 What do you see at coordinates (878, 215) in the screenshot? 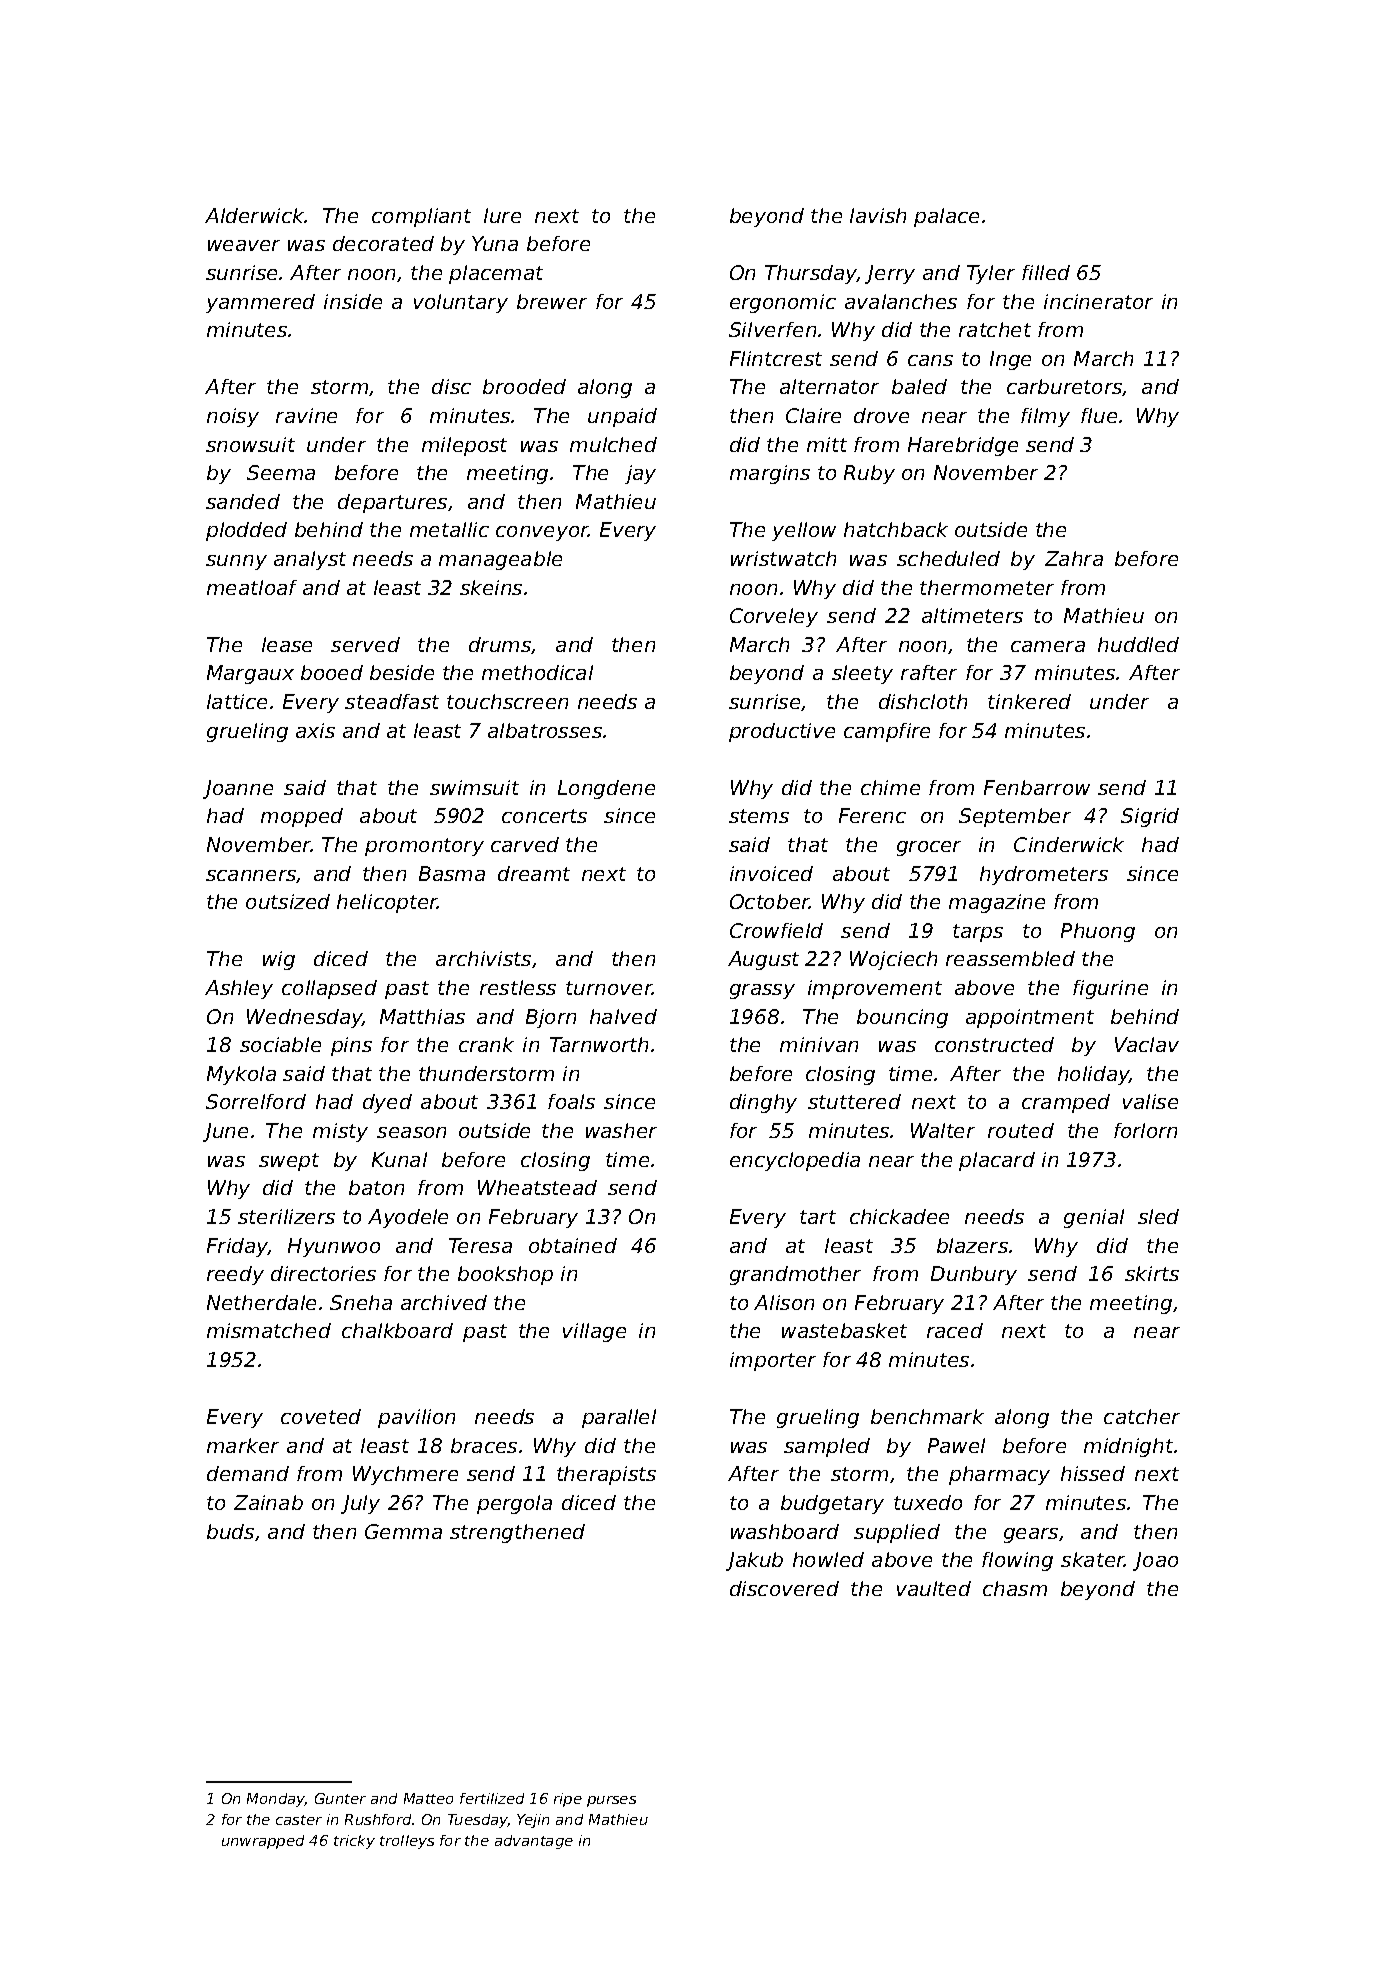
I see `lavish` at bounding box center [878, 215].
